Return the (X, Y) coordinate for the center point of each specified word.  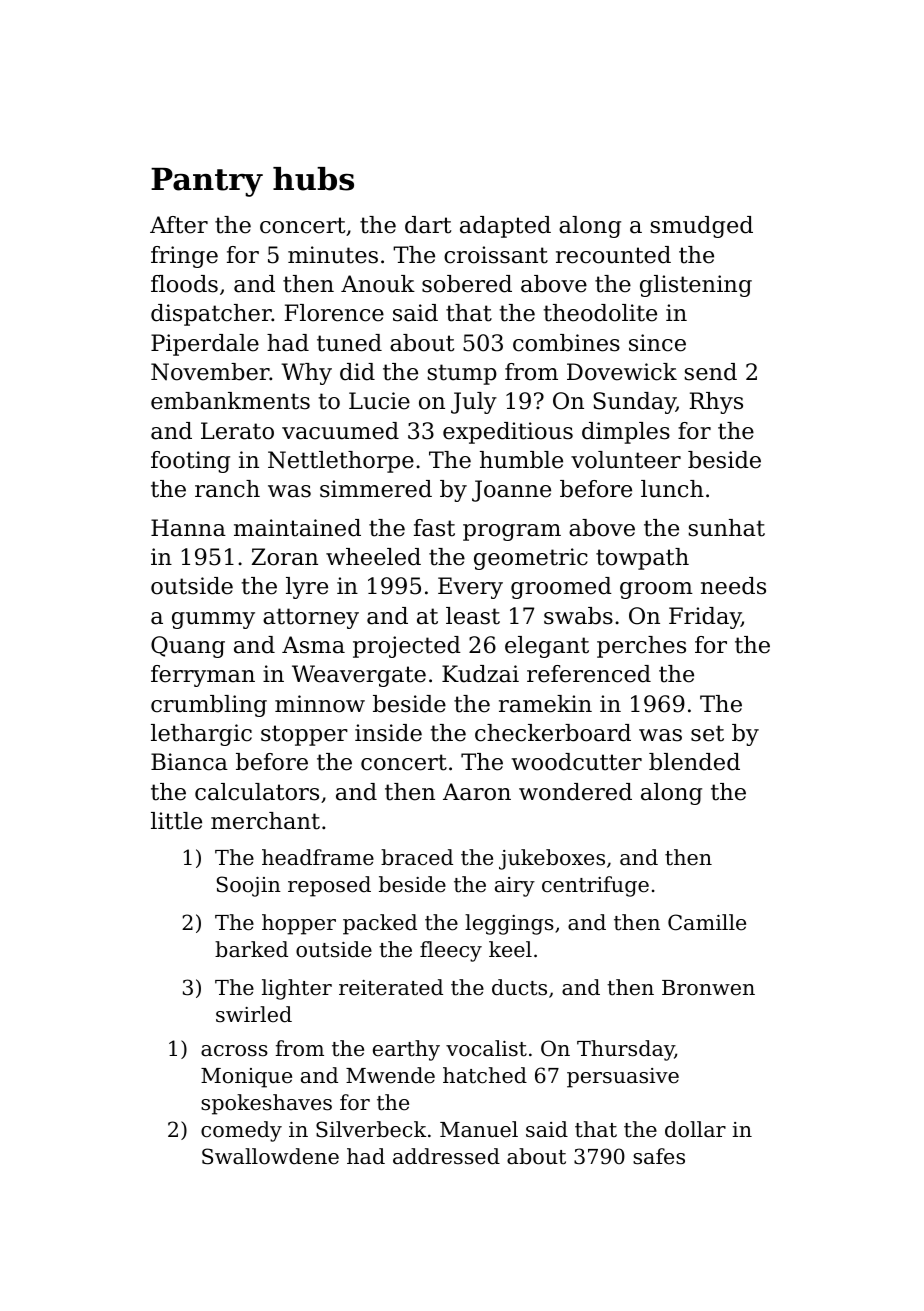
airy (515, 887)
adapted (505, 227)
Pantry (207, 182)
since (657, 343)
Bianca (189, 762)
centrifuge (595, 886)
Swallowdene (270, 1156)
